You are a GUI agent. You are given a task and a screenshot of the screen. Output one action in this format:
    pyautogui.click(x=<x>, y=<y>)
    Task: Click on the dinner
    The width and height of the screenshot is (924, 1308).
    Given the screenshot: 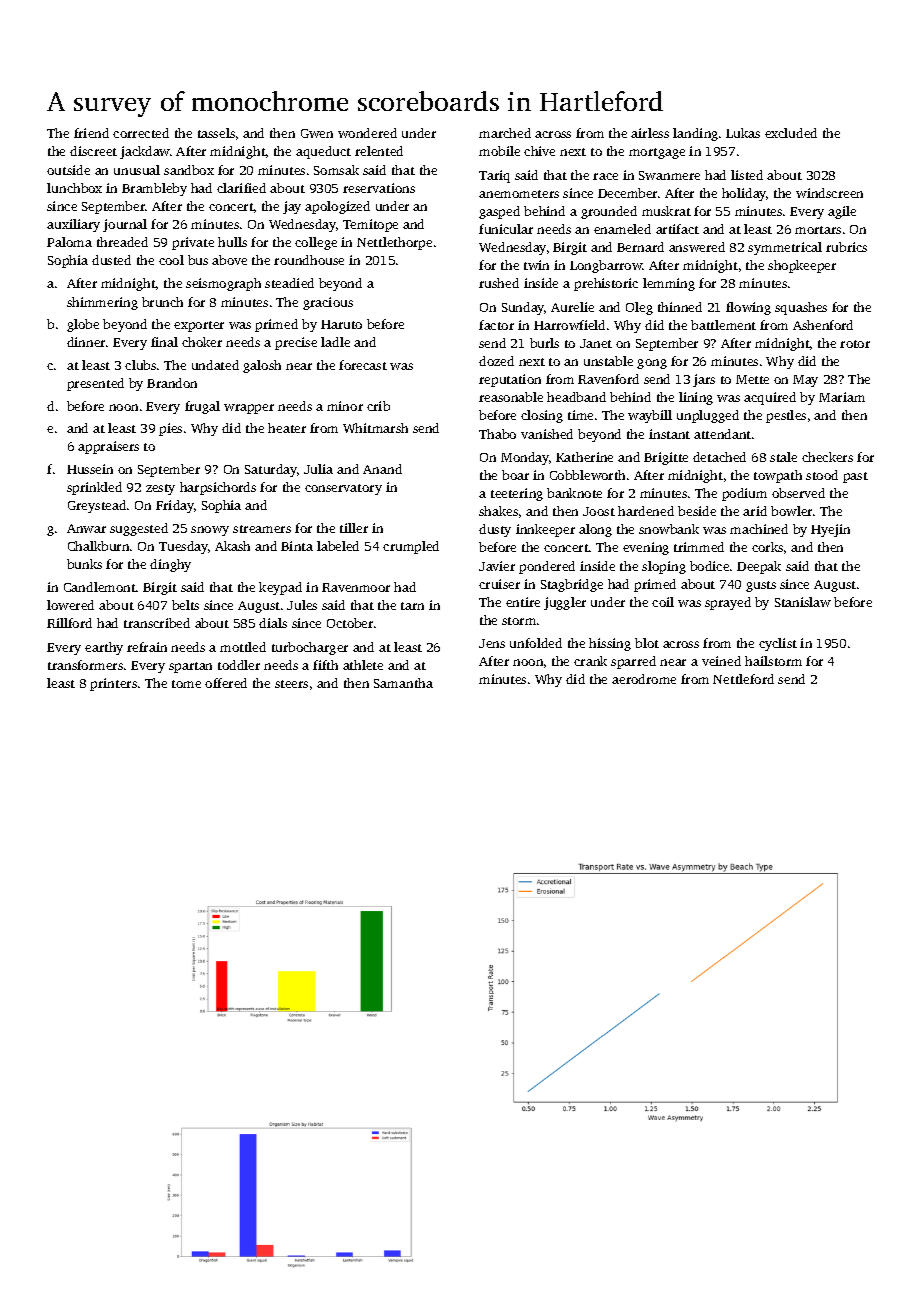 What is the action you would take?
    pyautogui.click(x=86, y=342)
